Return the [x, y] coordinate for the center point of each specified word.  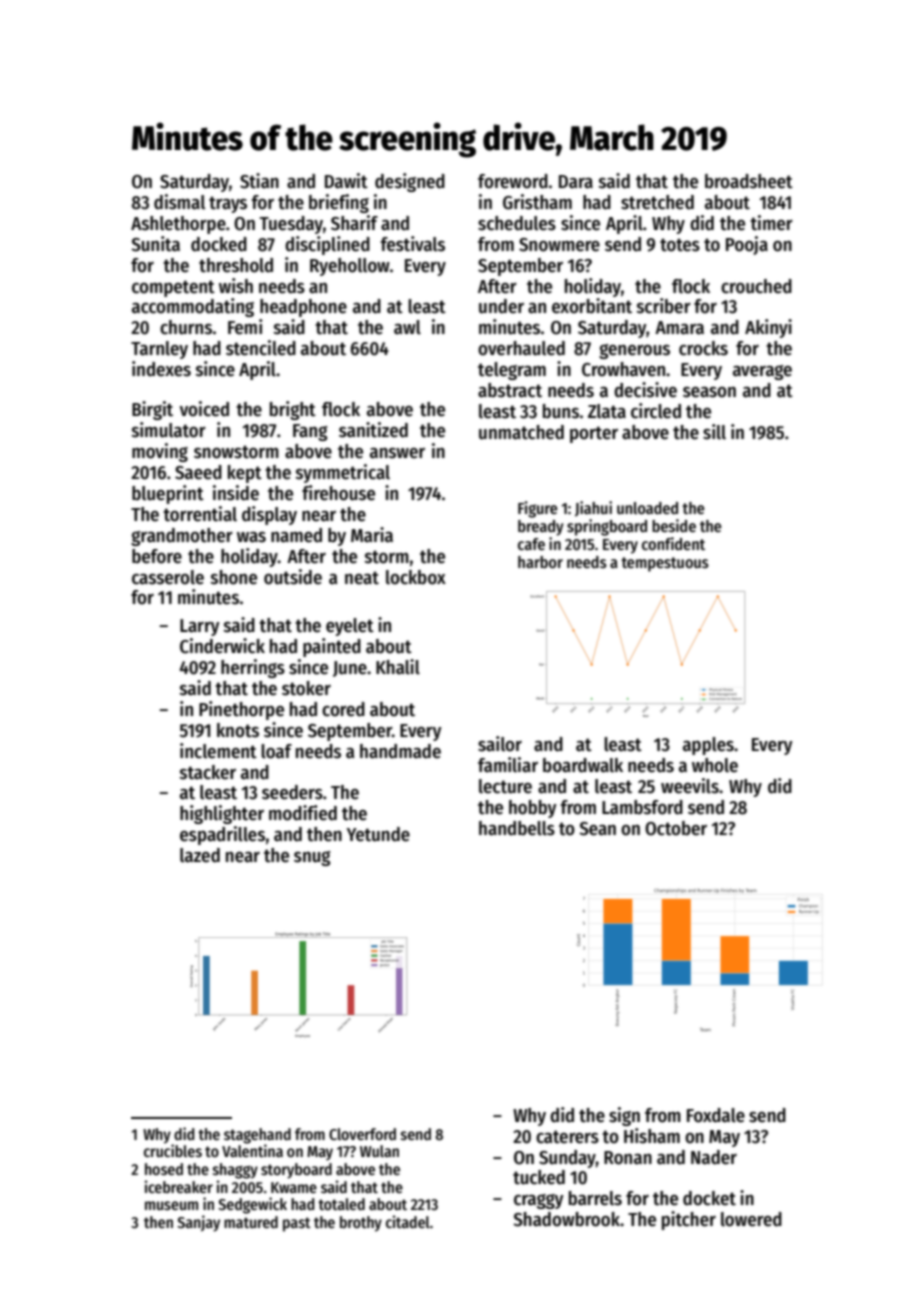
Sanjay [198, 1223]
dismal [179, 202]
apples [708, 746]
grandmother [182, 537]
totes [680, 245]
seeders [292, 792]
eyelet [350, 627]
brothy [361, 1224]
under [501, 306]
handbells [517, 828]
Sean [597, 829]
